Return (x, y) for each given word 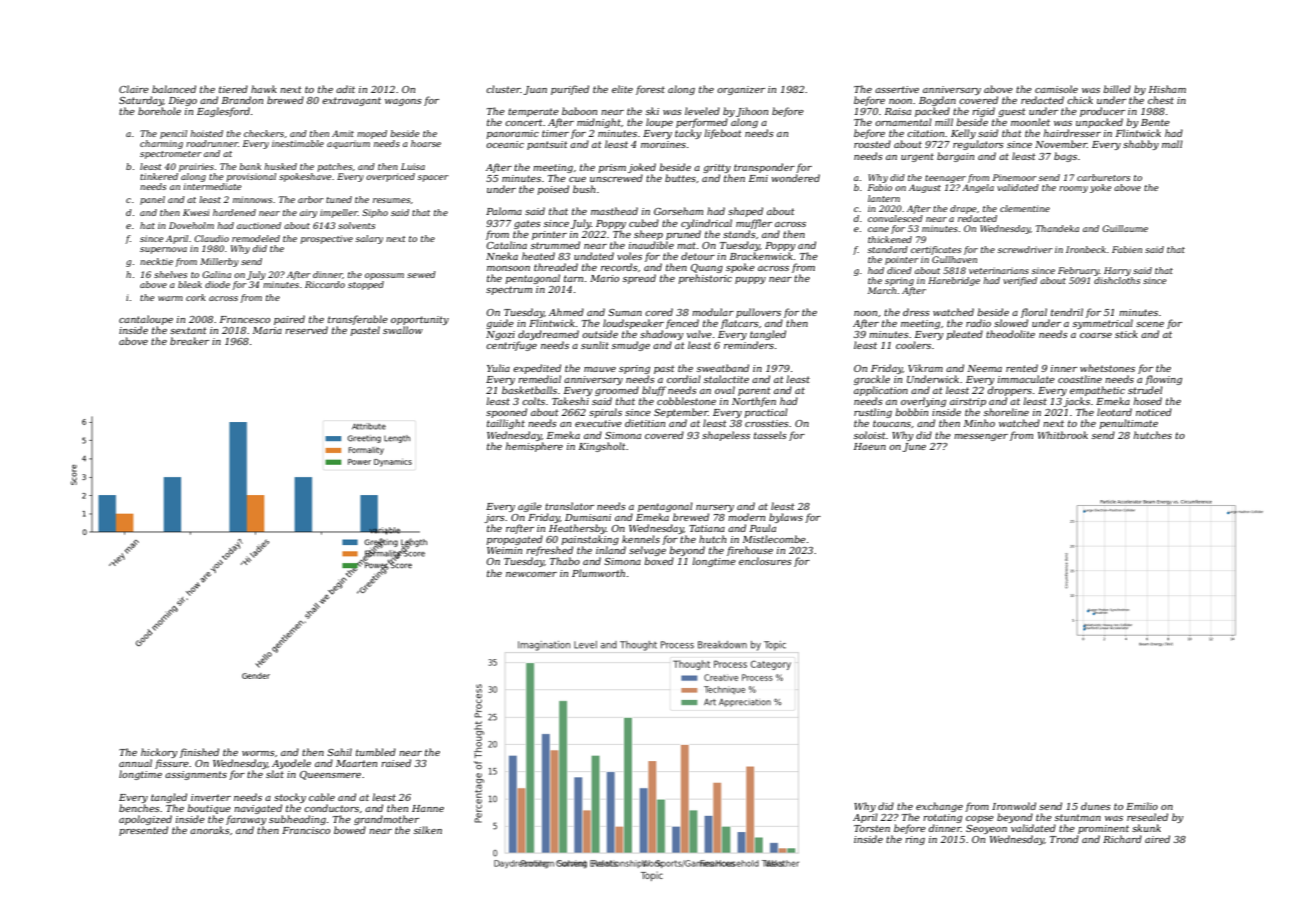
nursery (715, 508)
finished (199, 753)
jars (494, 518)
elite (622, 89)
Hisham (1167, 89)
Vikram (925, 368)
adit (345, 89)
